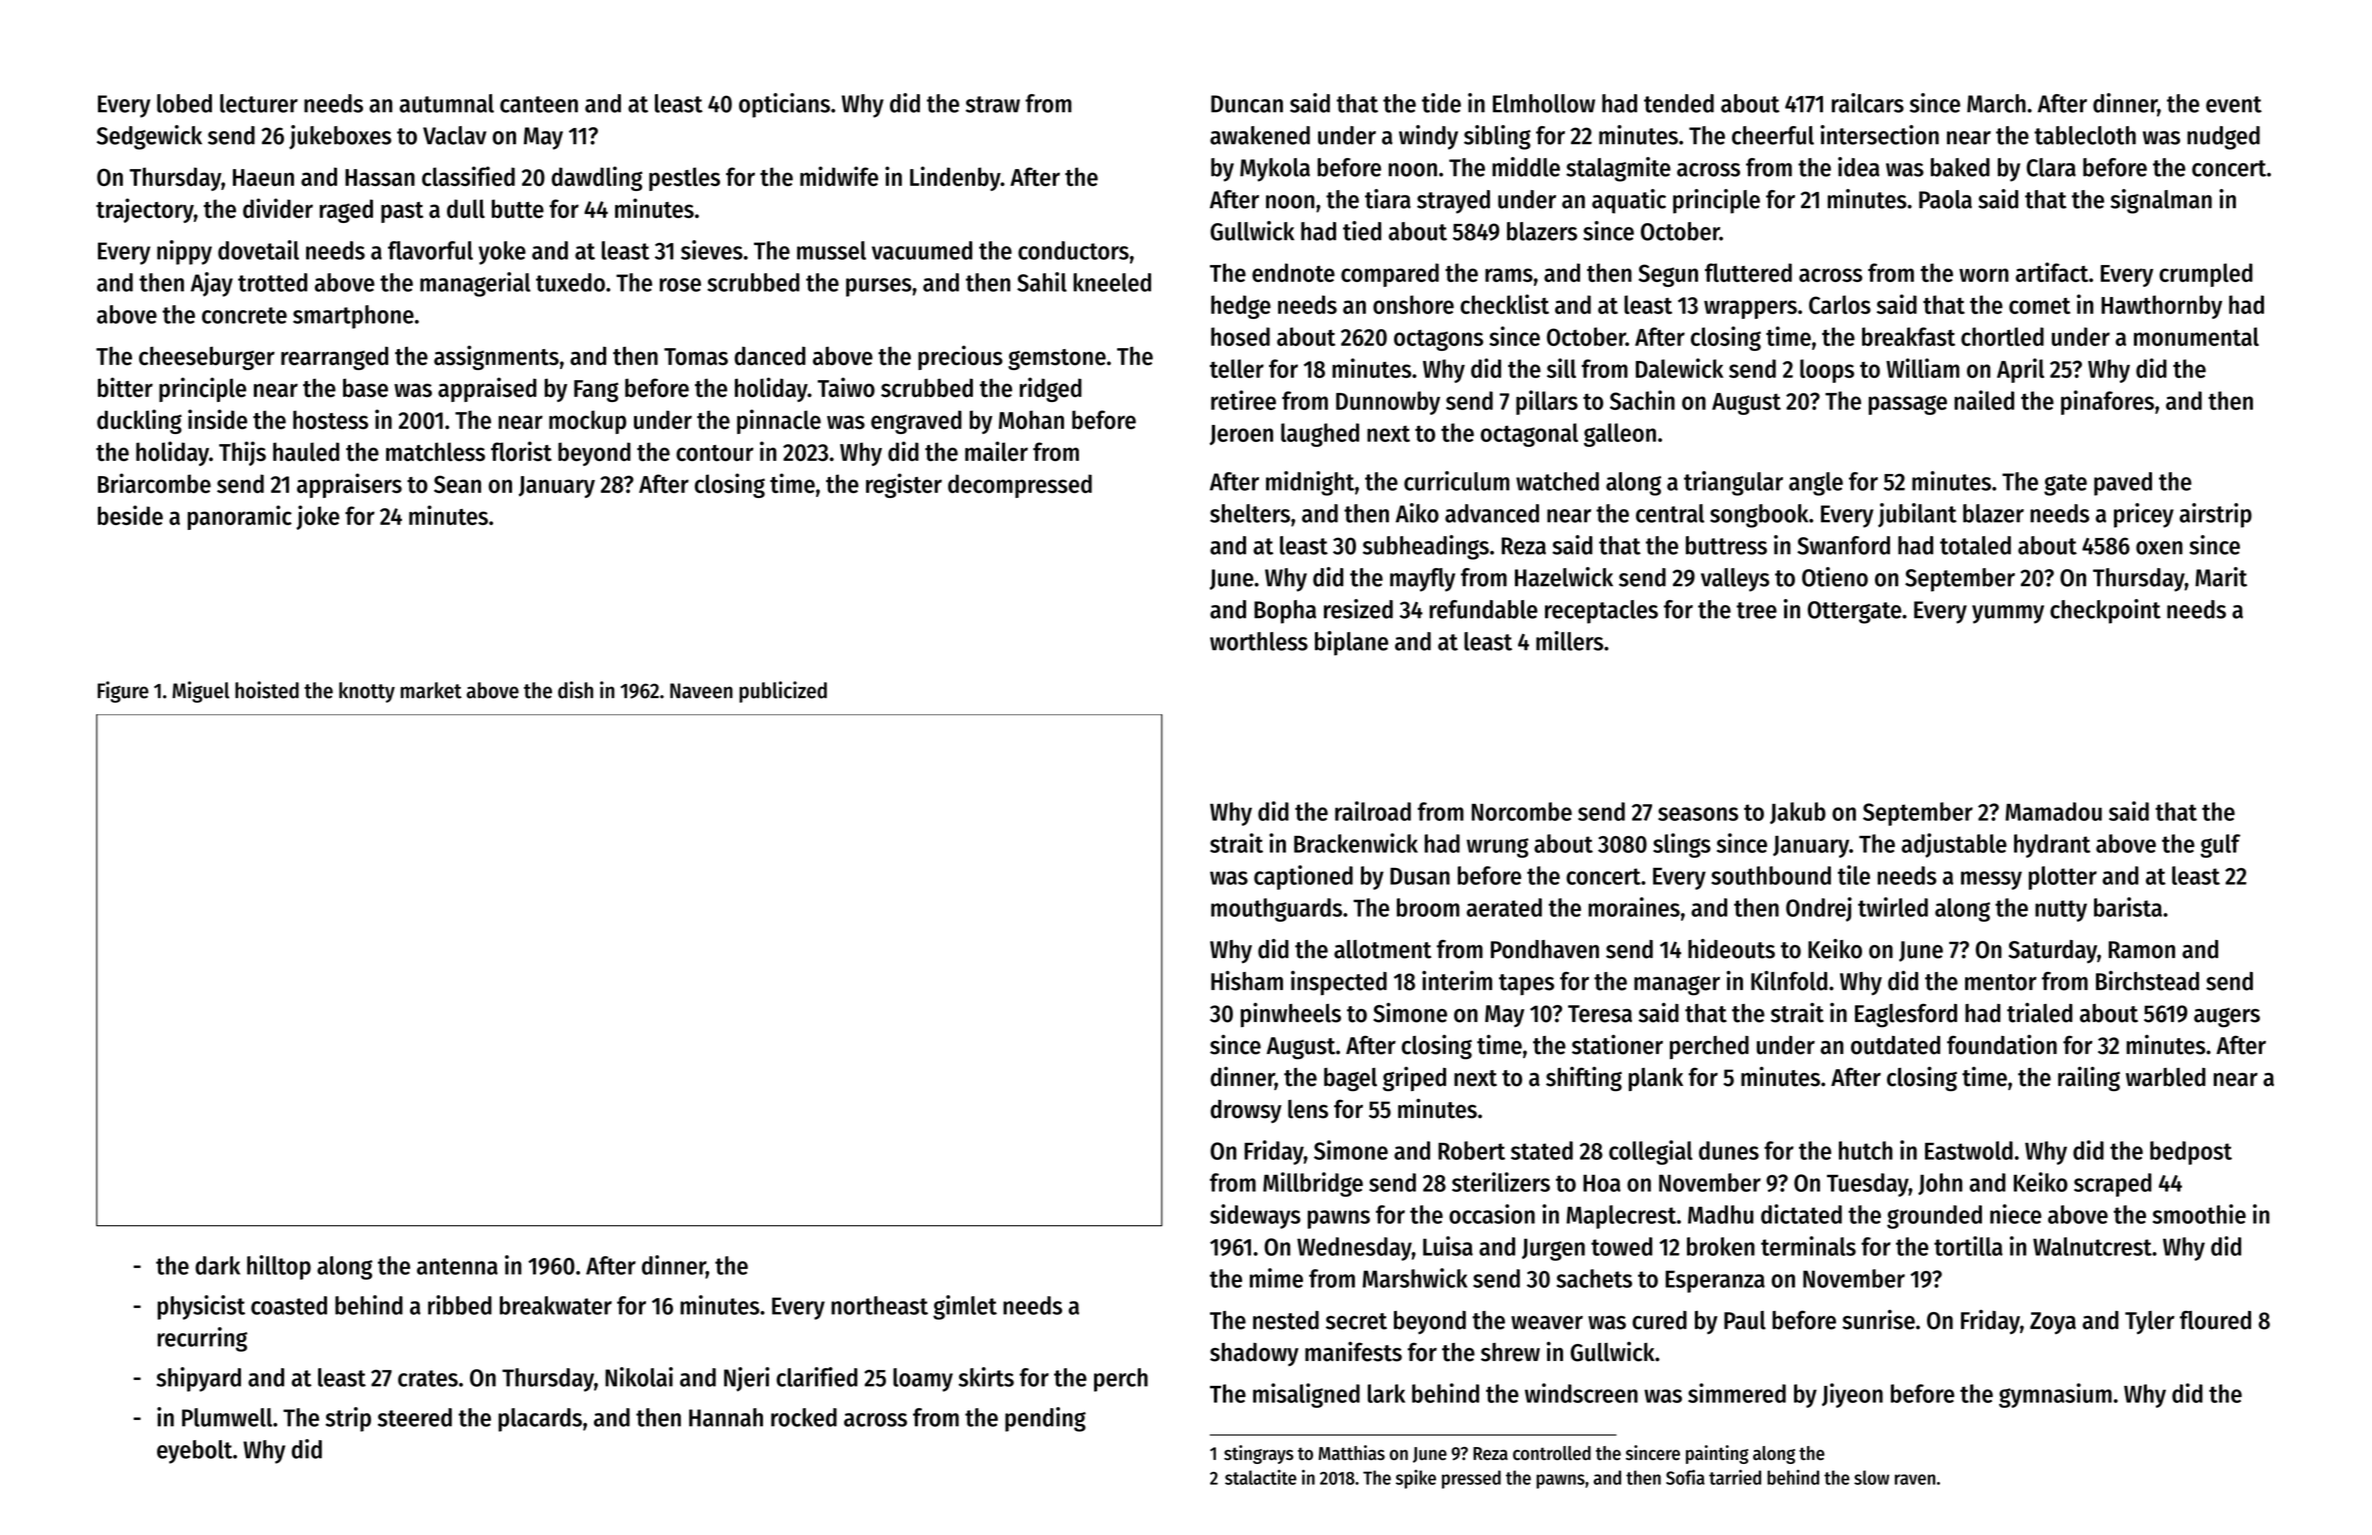 Image resolution: width=2372 pixels, height=1535 pixels. I want to click on augers, so click(2227, 1018).
